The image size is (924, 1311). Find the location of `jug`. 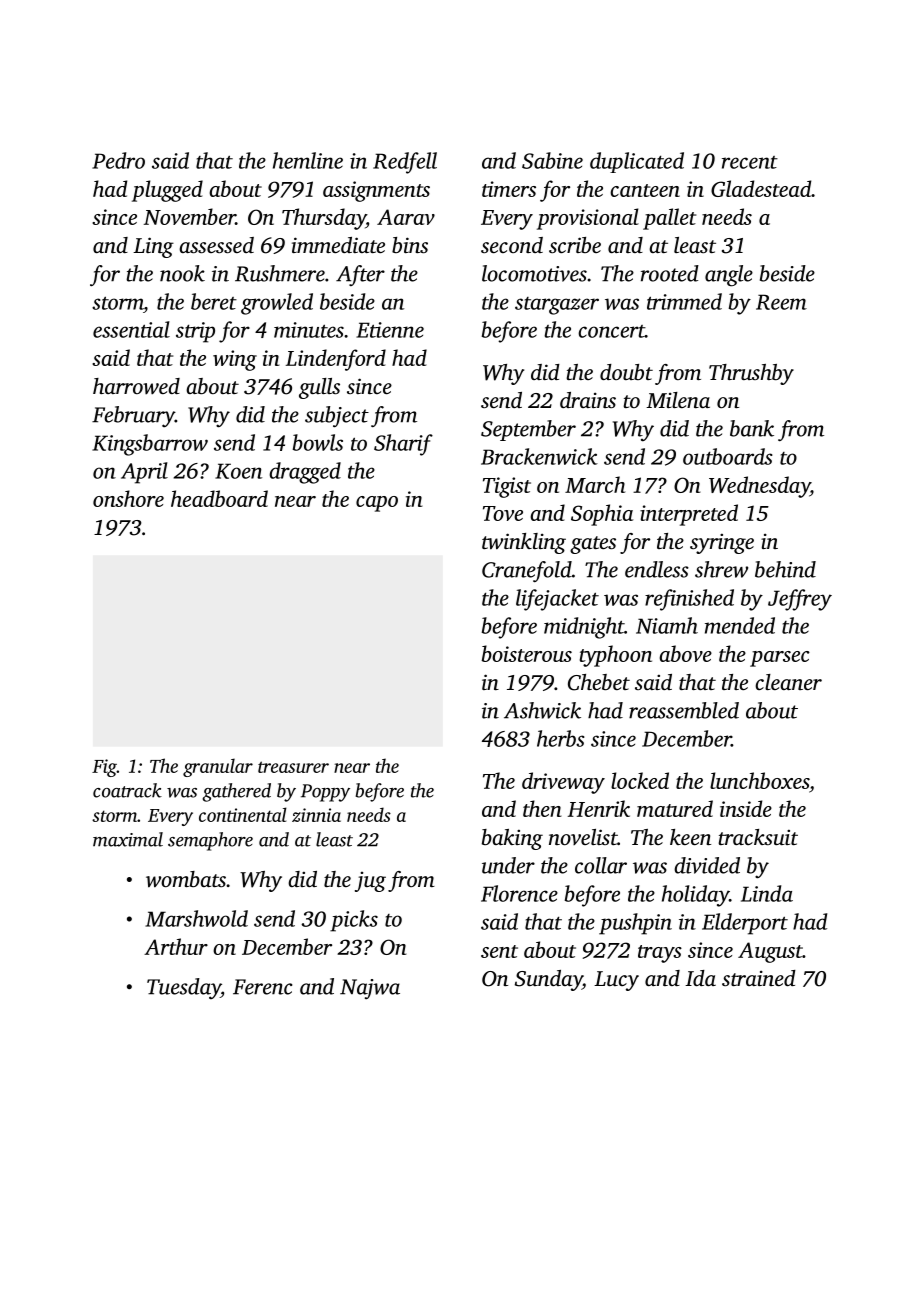

jug is located at coordinates (370, 881).
